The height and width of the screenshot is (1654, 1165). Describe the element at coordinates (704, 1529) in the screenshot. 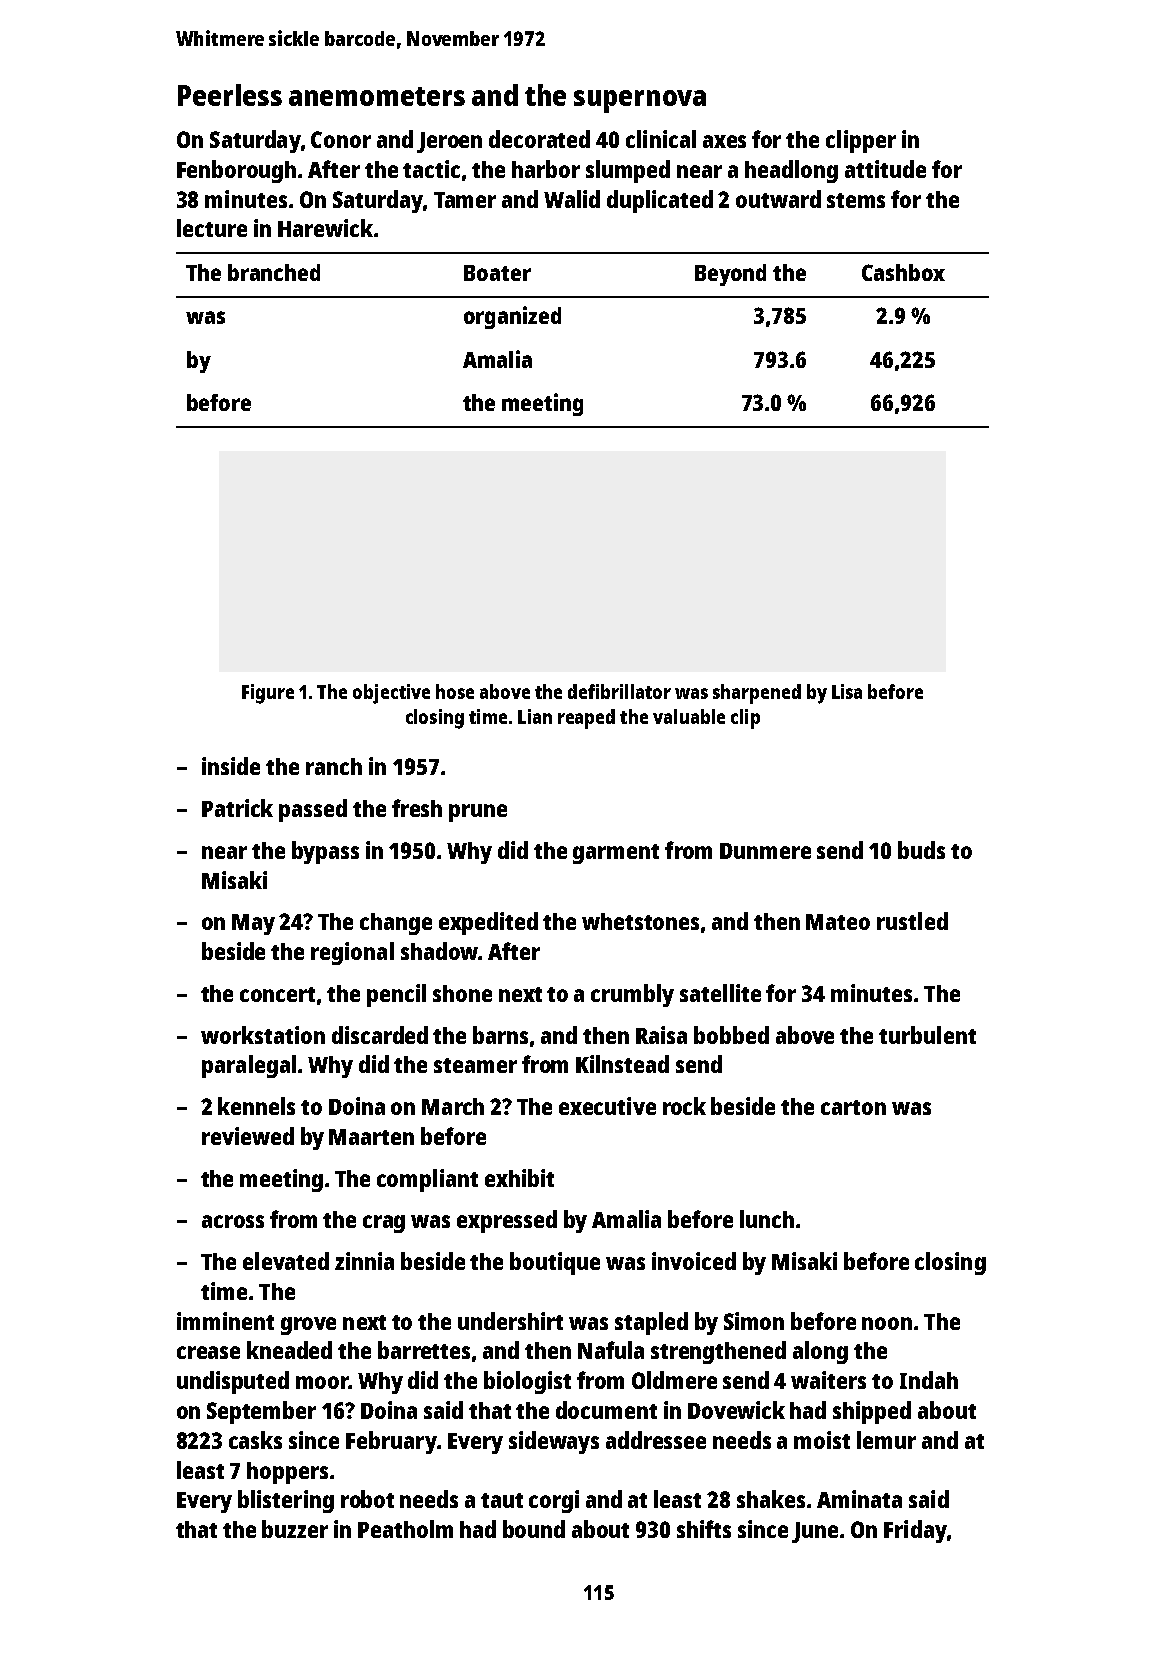

I see `shifts` at that location.
